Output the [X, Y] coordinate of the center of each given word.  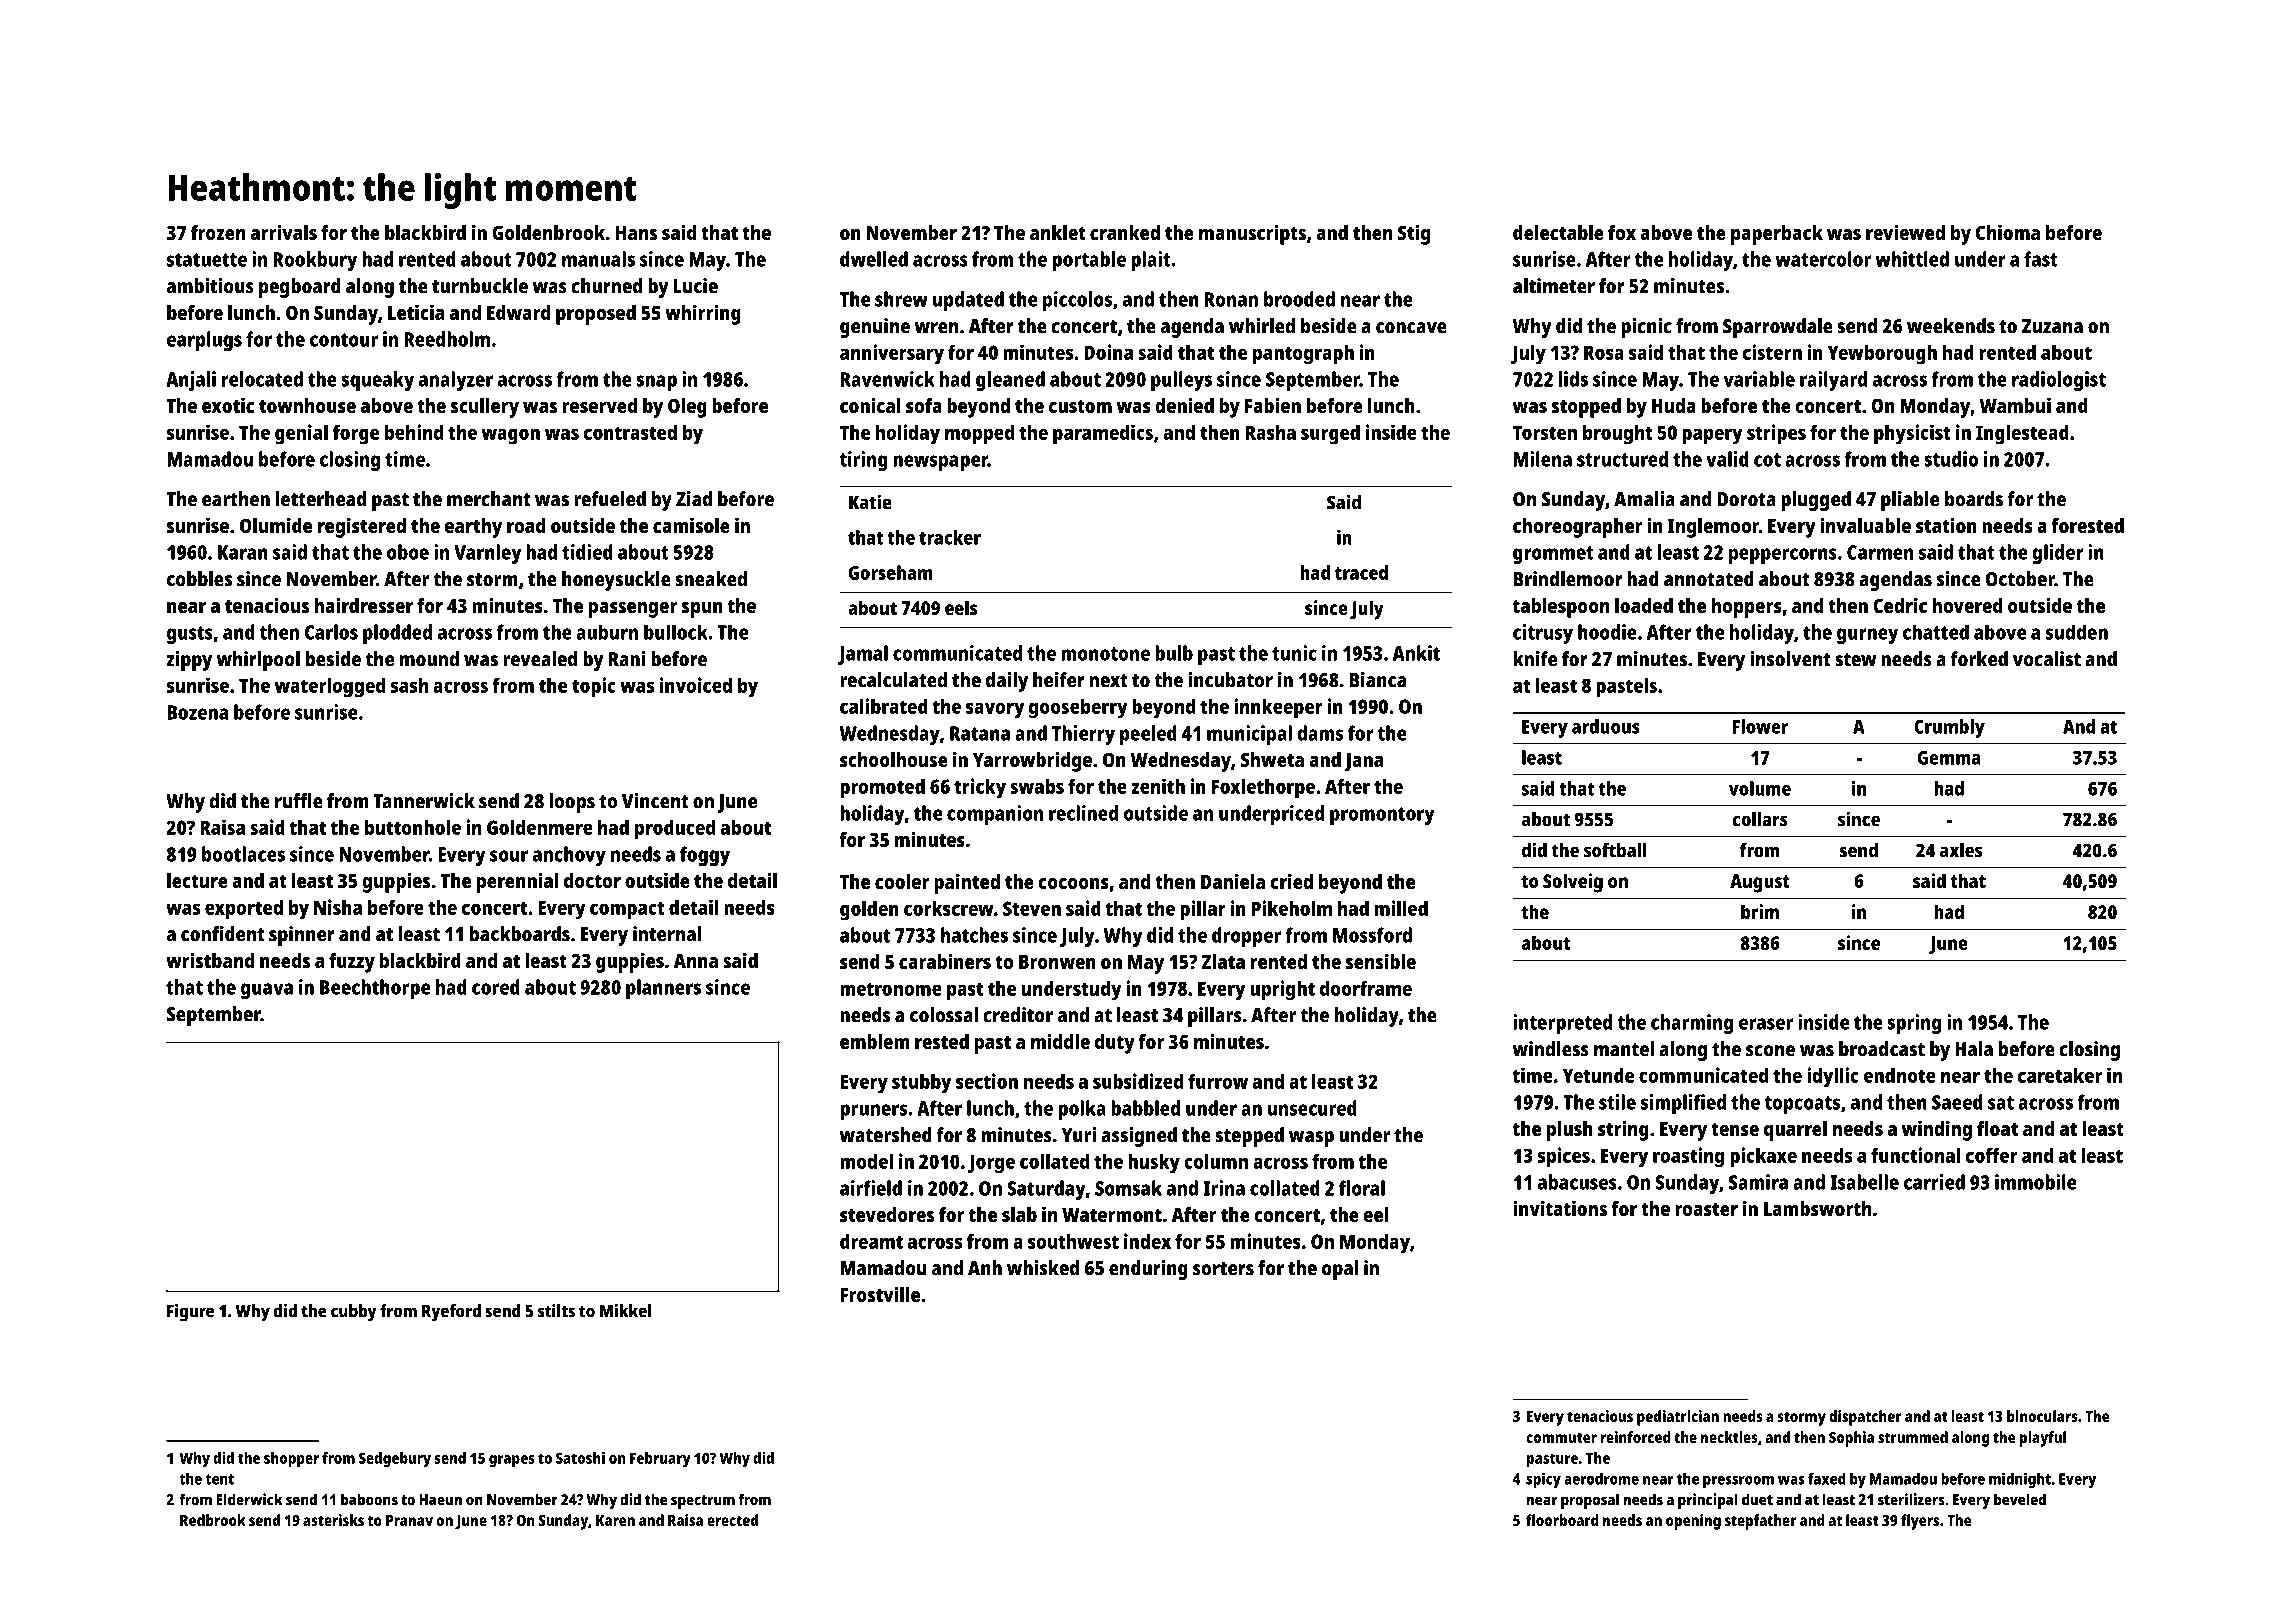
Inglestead [2022, 434]
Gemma [1949, 758]
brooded [1299, 299]
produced [675, 830]
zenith [1158, 786]
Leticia [416, 312]
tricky [980, 788]
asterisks [333, 1520]
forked [1979, 659]
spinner [302, 936]
